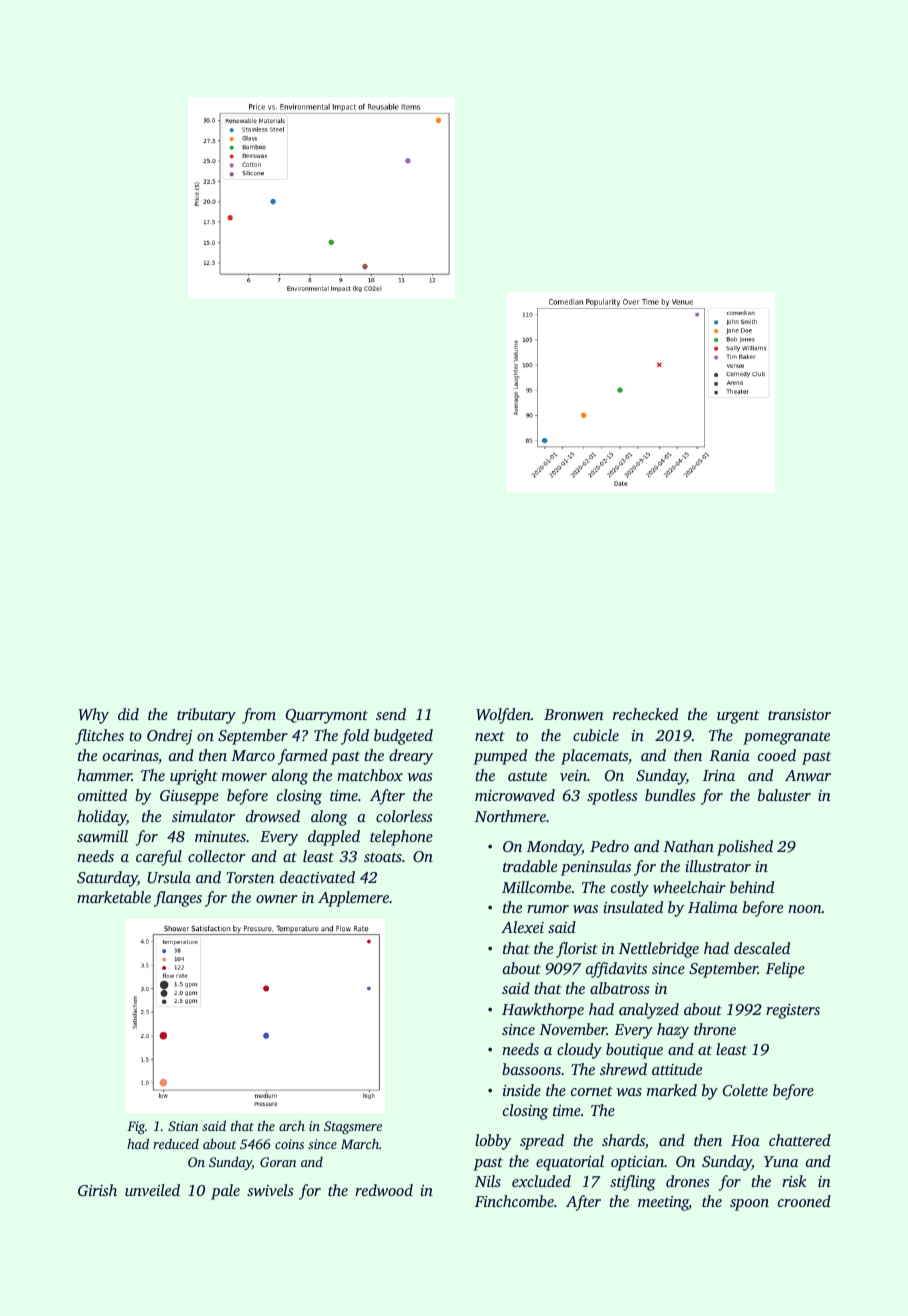 This screenshot has width=908, height=1316. I want to click on astute, so click(527, 776).
